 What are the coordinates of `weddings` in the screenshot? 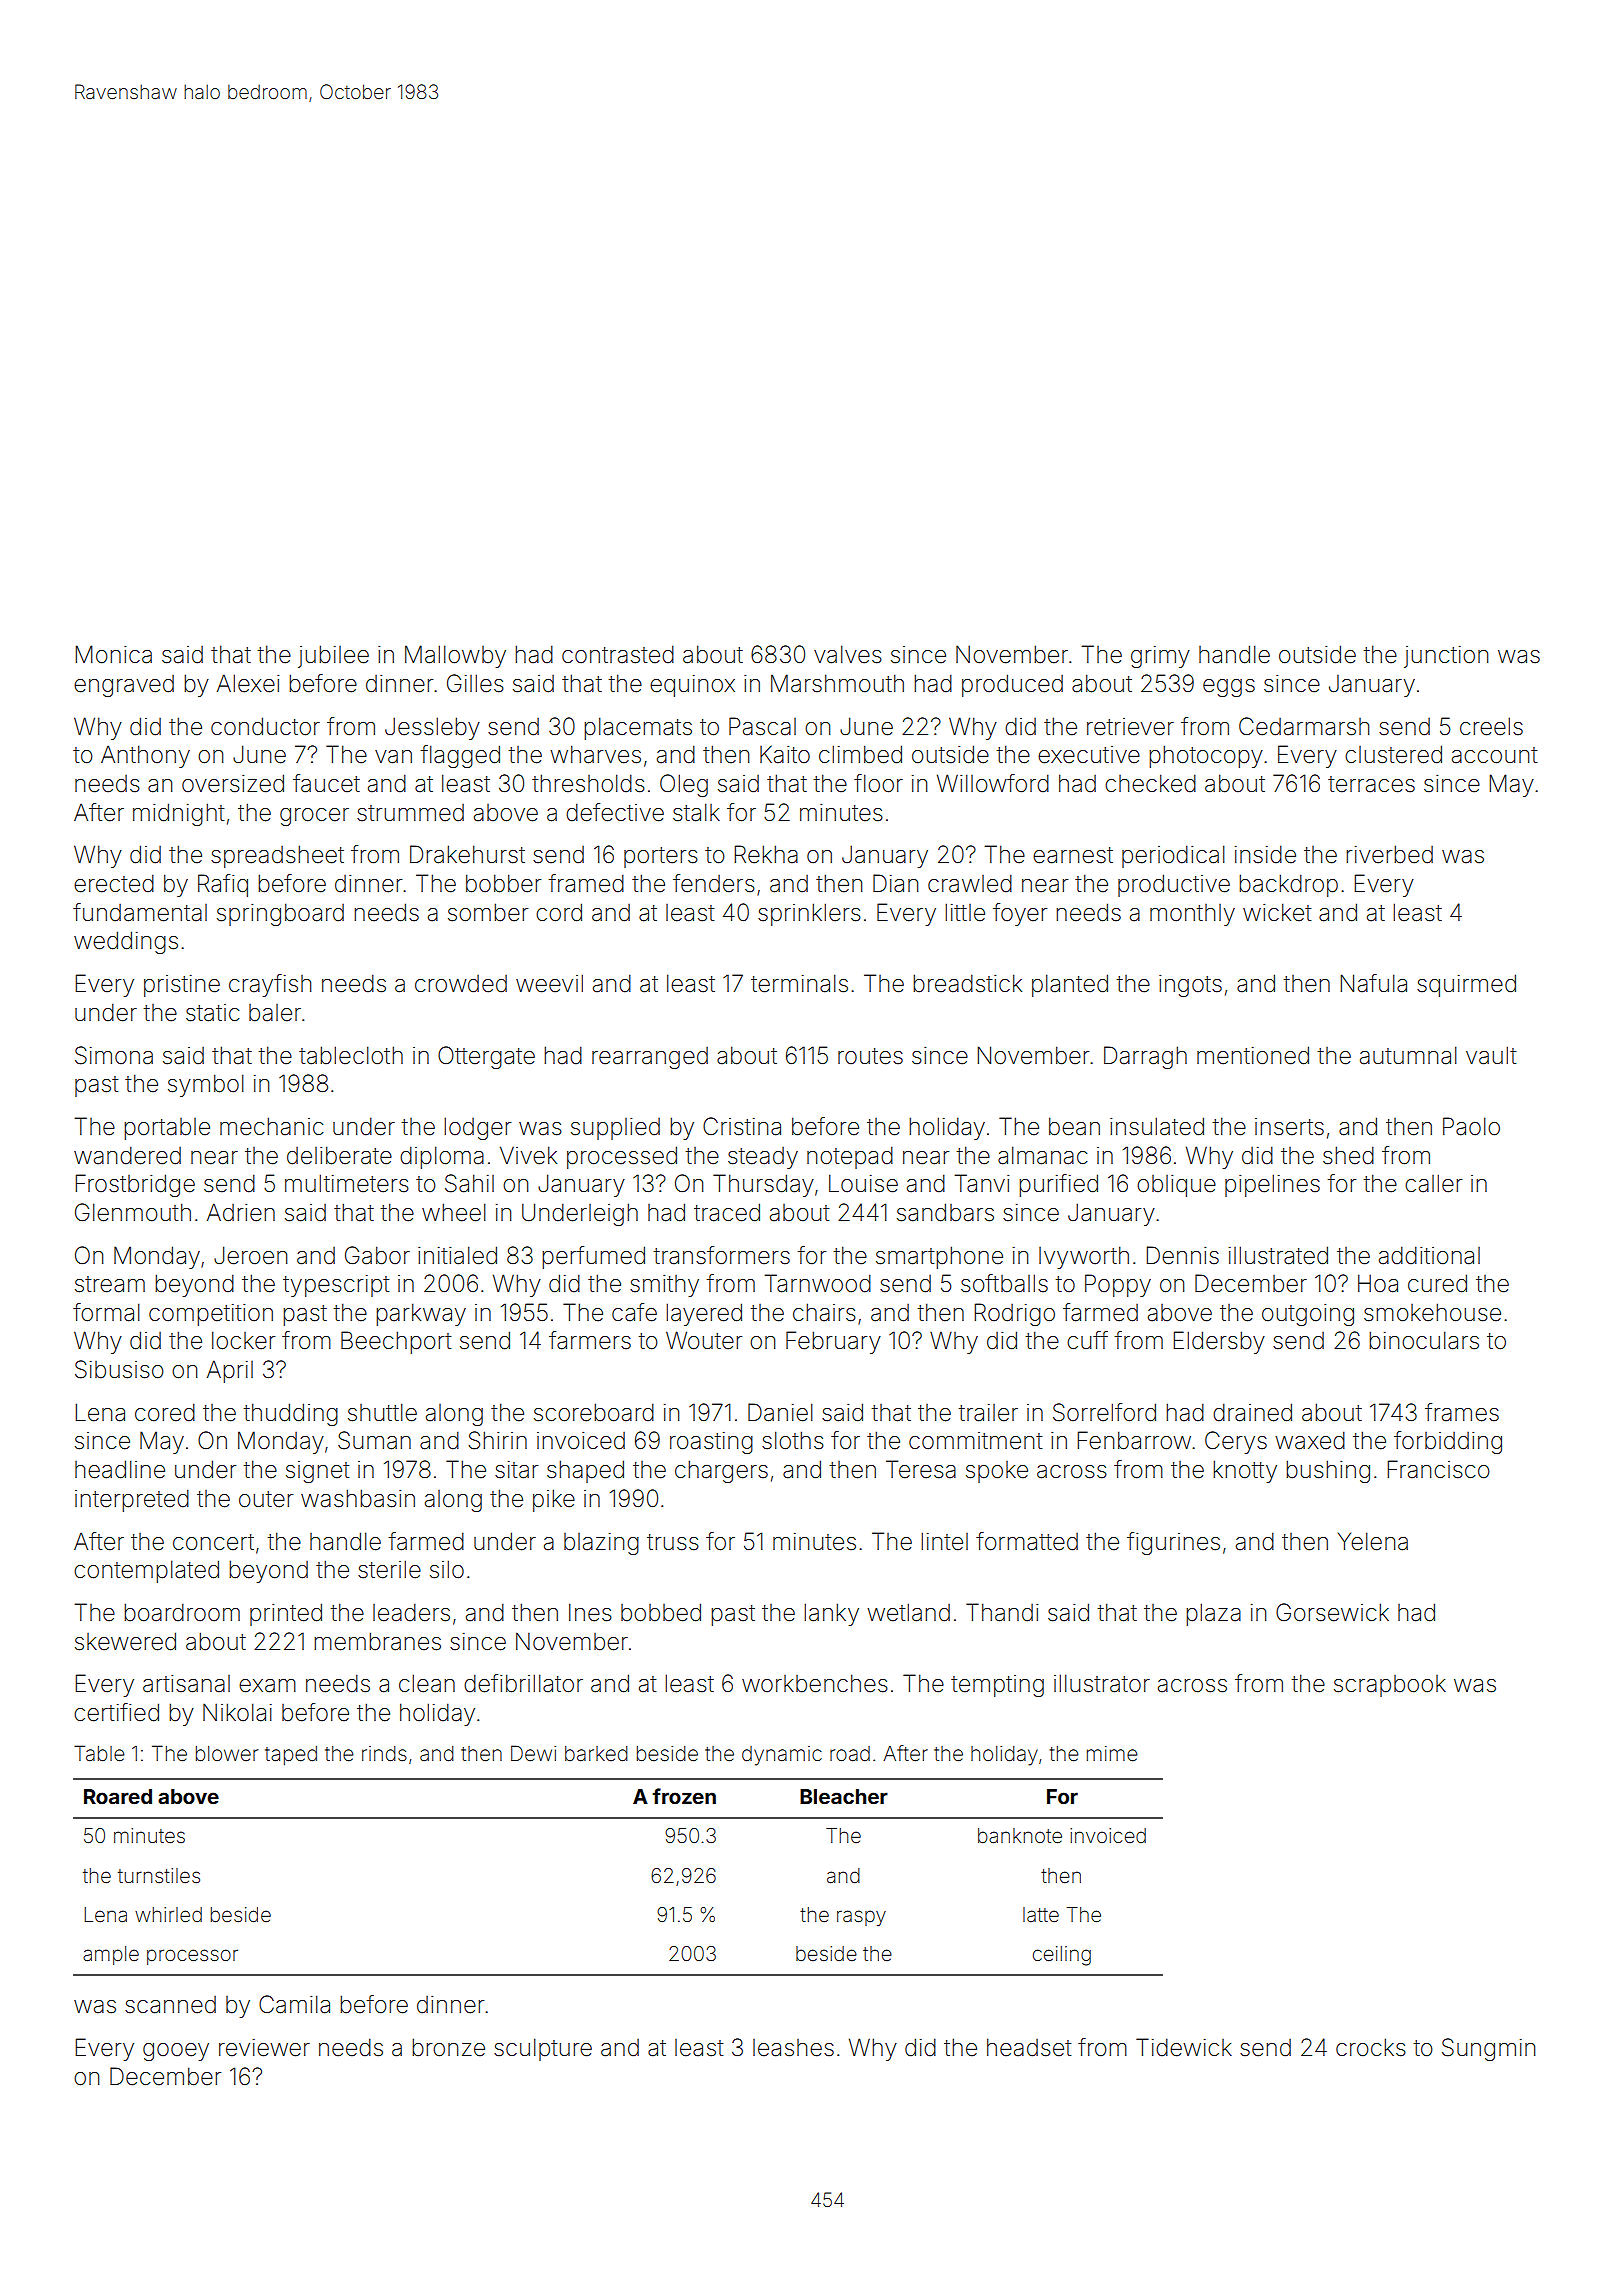 It's located at (126, 942).
